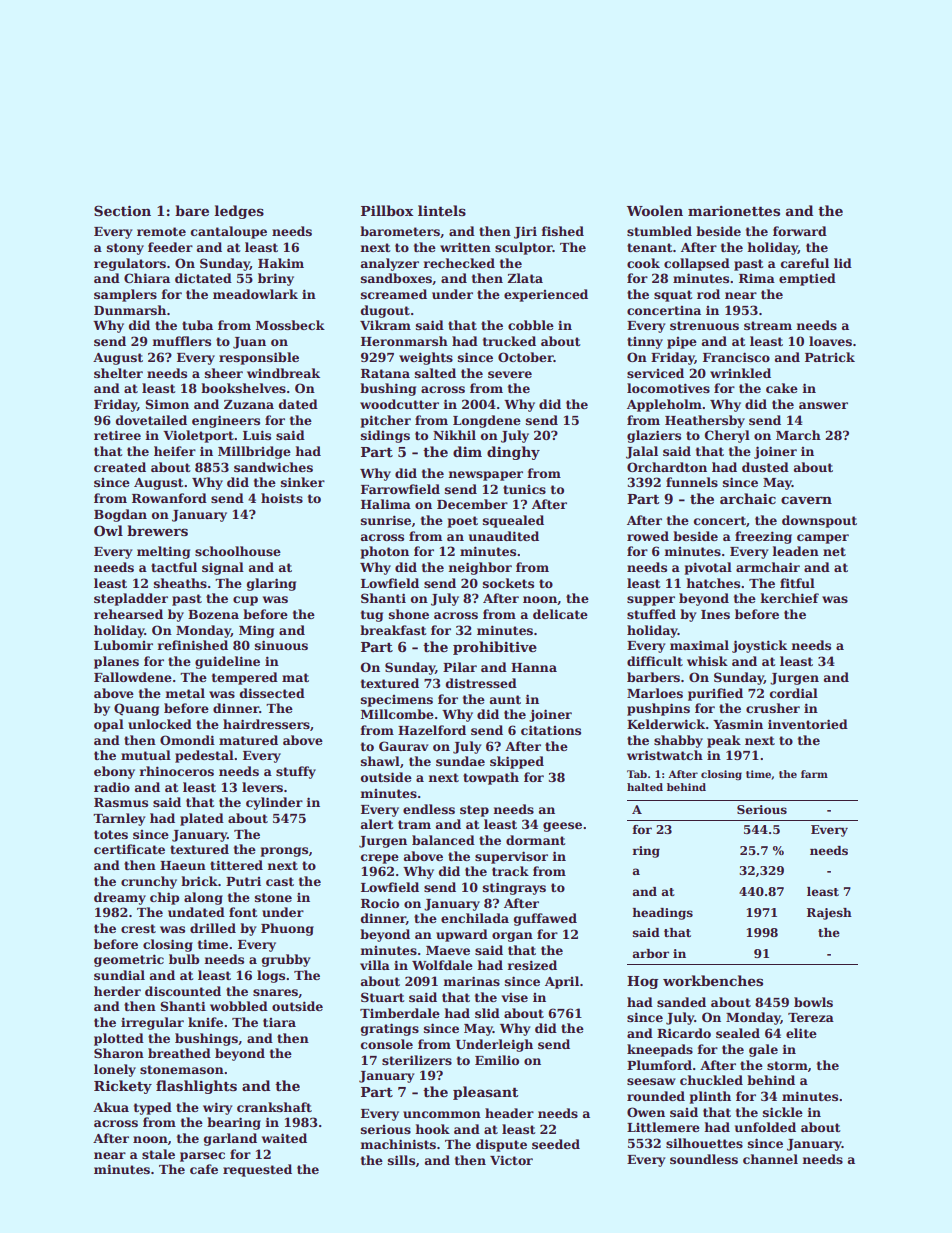  What do you see at coordinates (511, 1160) in the screenshot?
I see `Victor` at bounding box center [511, 1160].
